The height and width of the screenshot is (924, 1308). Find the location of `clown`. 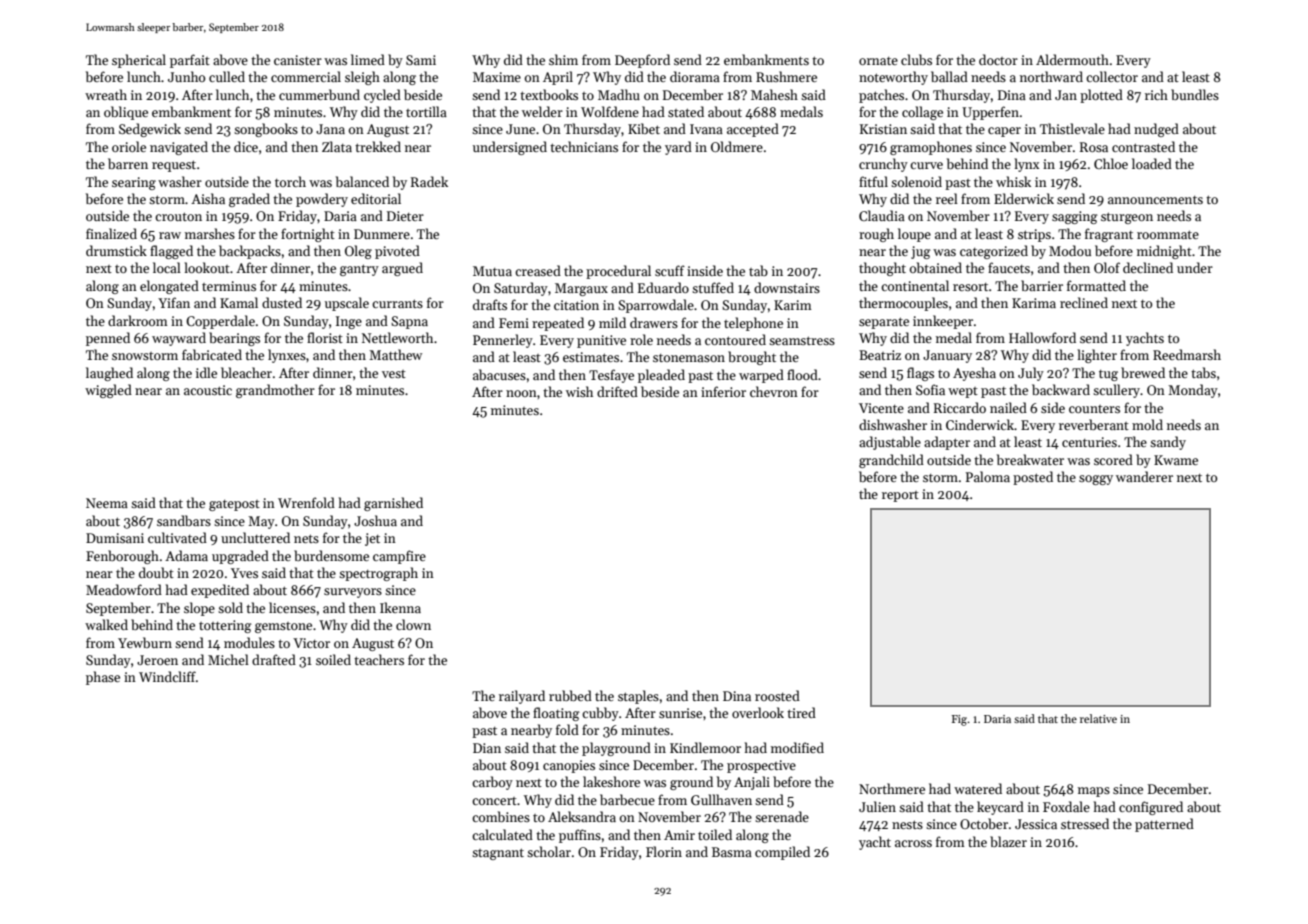

clown is located at coordinates (413, 624).
